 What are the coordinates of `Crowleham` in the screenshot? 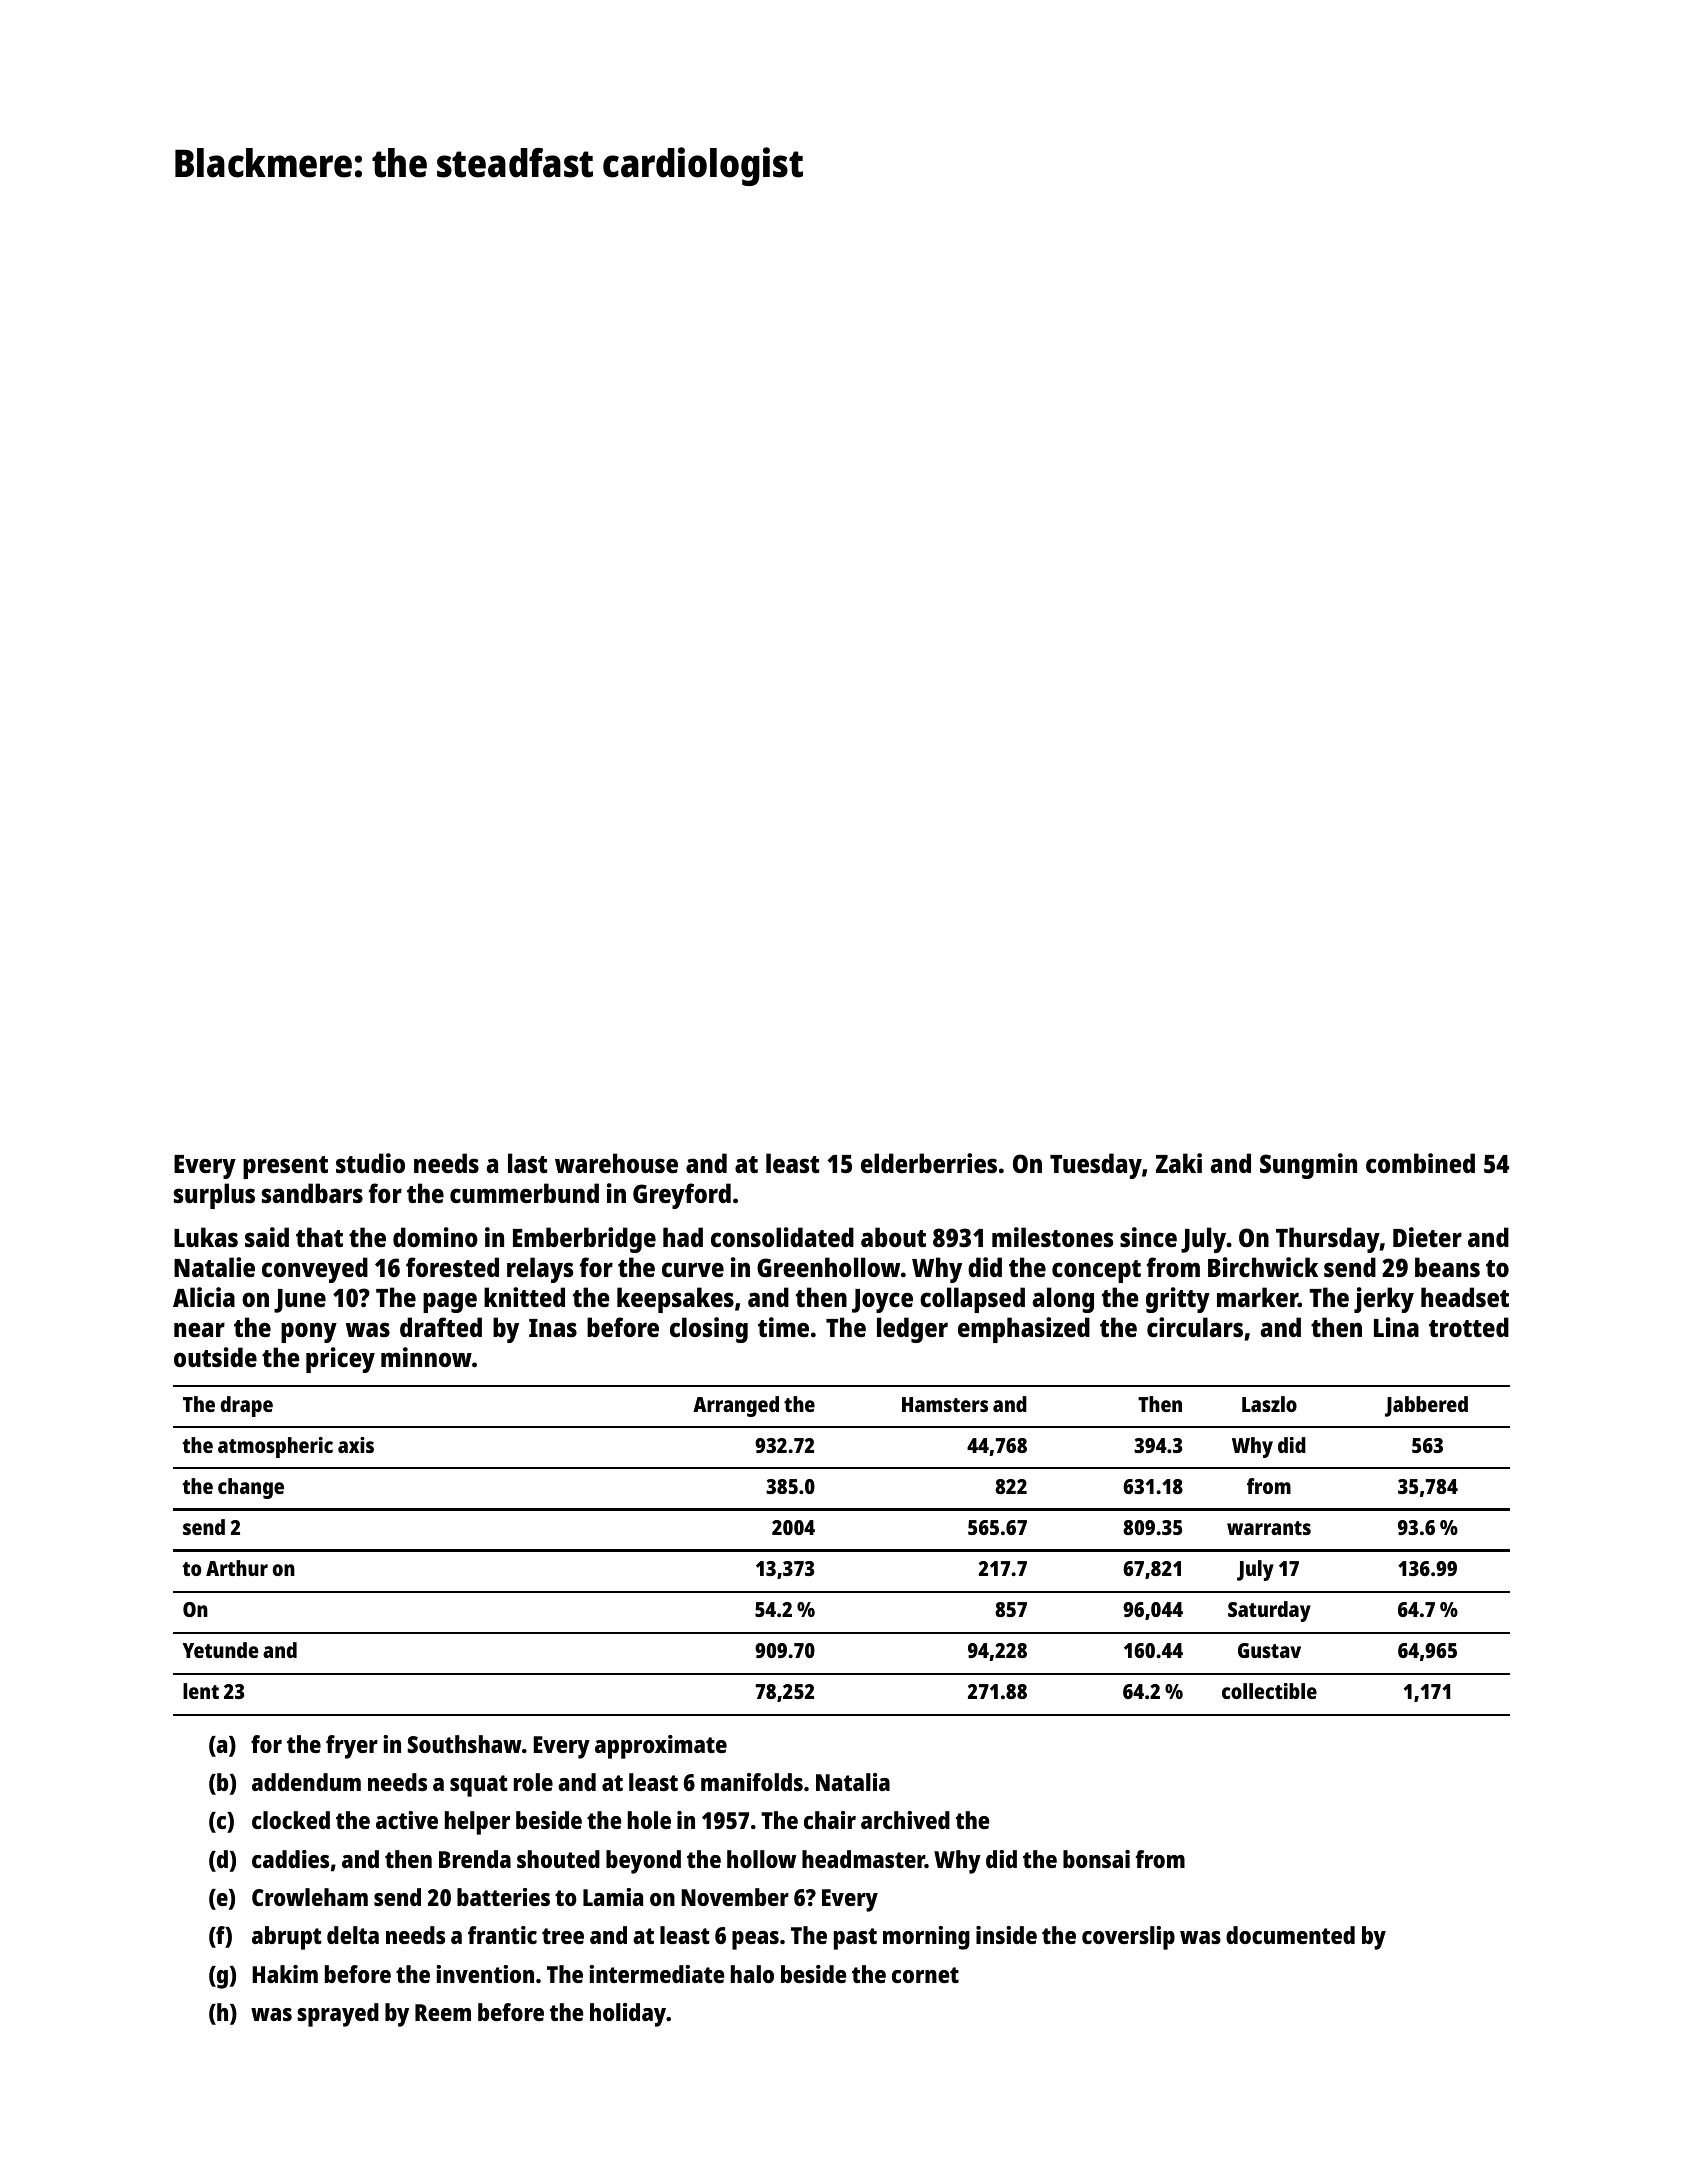 It's located at (310, 1897).
